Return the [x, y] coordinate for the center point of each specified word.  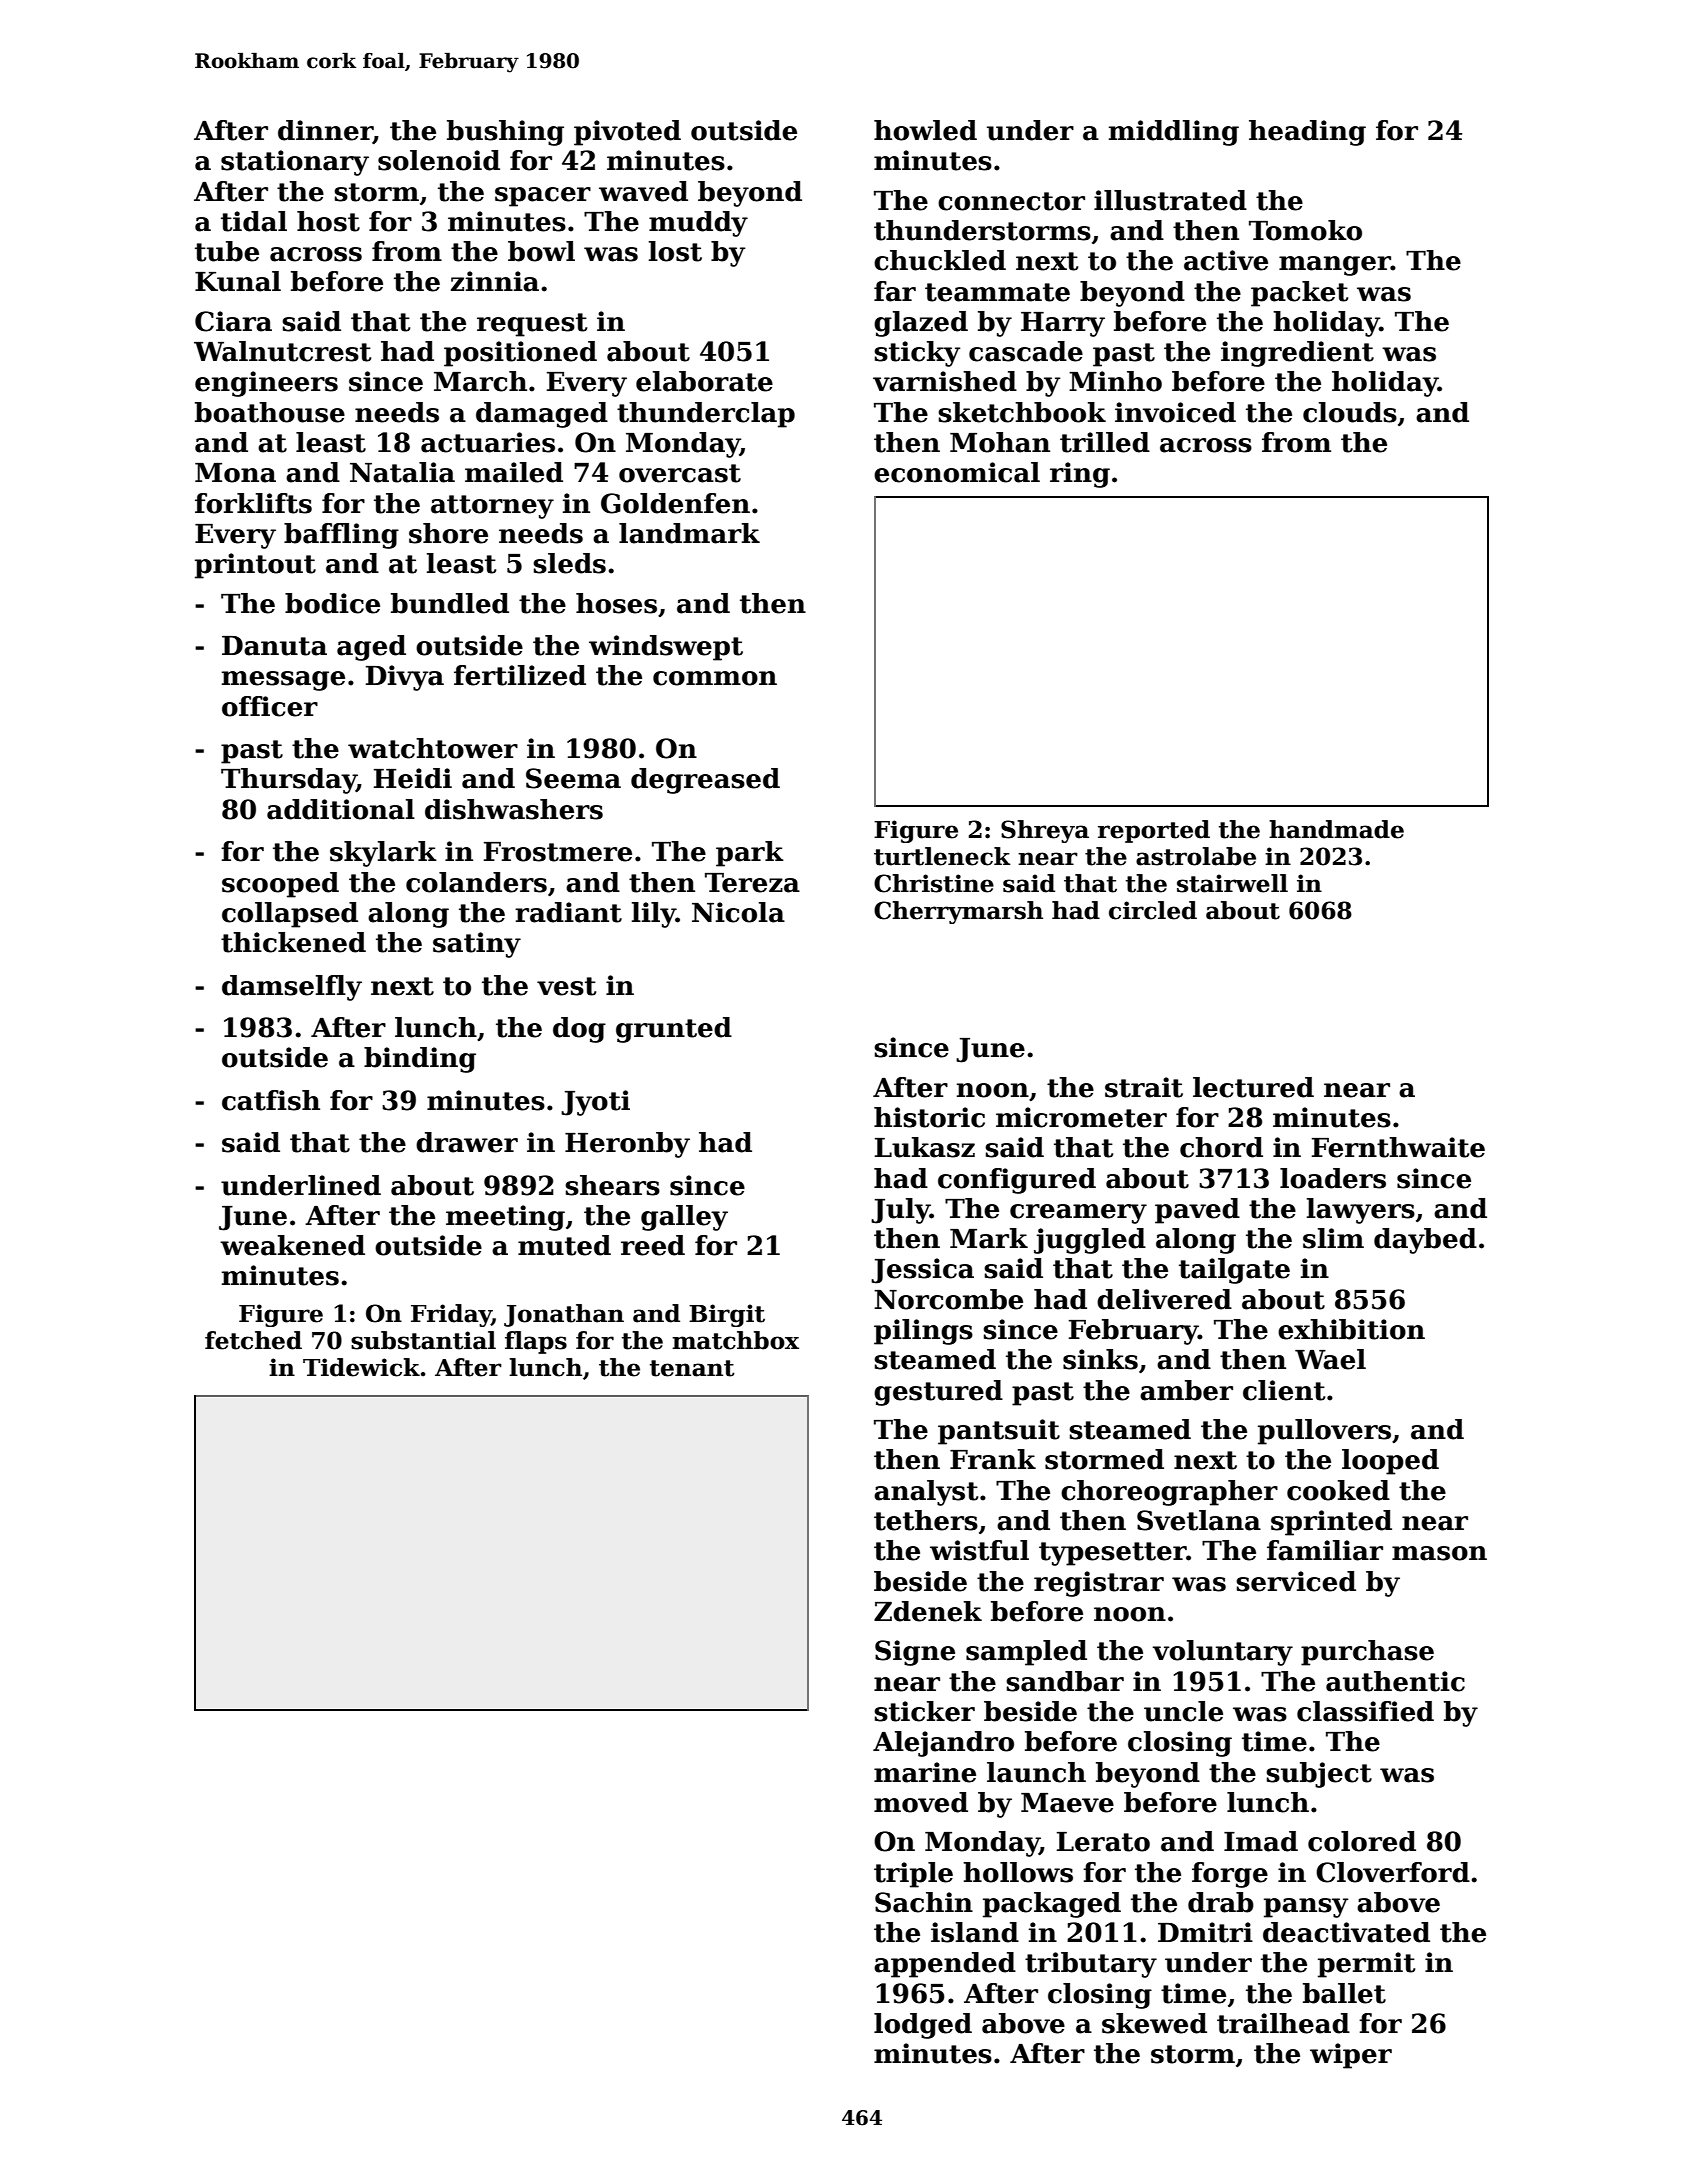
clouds [1350, 412]
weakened [292, 1245]
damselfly [292, 988]
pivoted [627, 133]
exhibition [1351, 1329]
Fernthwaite [1398, 1147]
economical [957, 472]
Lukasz [925, 1147]
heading [1307, 133]
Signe [915, 1653]
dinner [325, 131]
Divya [405, 678]
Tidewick [361, 1367]
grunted [674, 1030]
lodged [923, 2026]
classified [1365, 1711]
